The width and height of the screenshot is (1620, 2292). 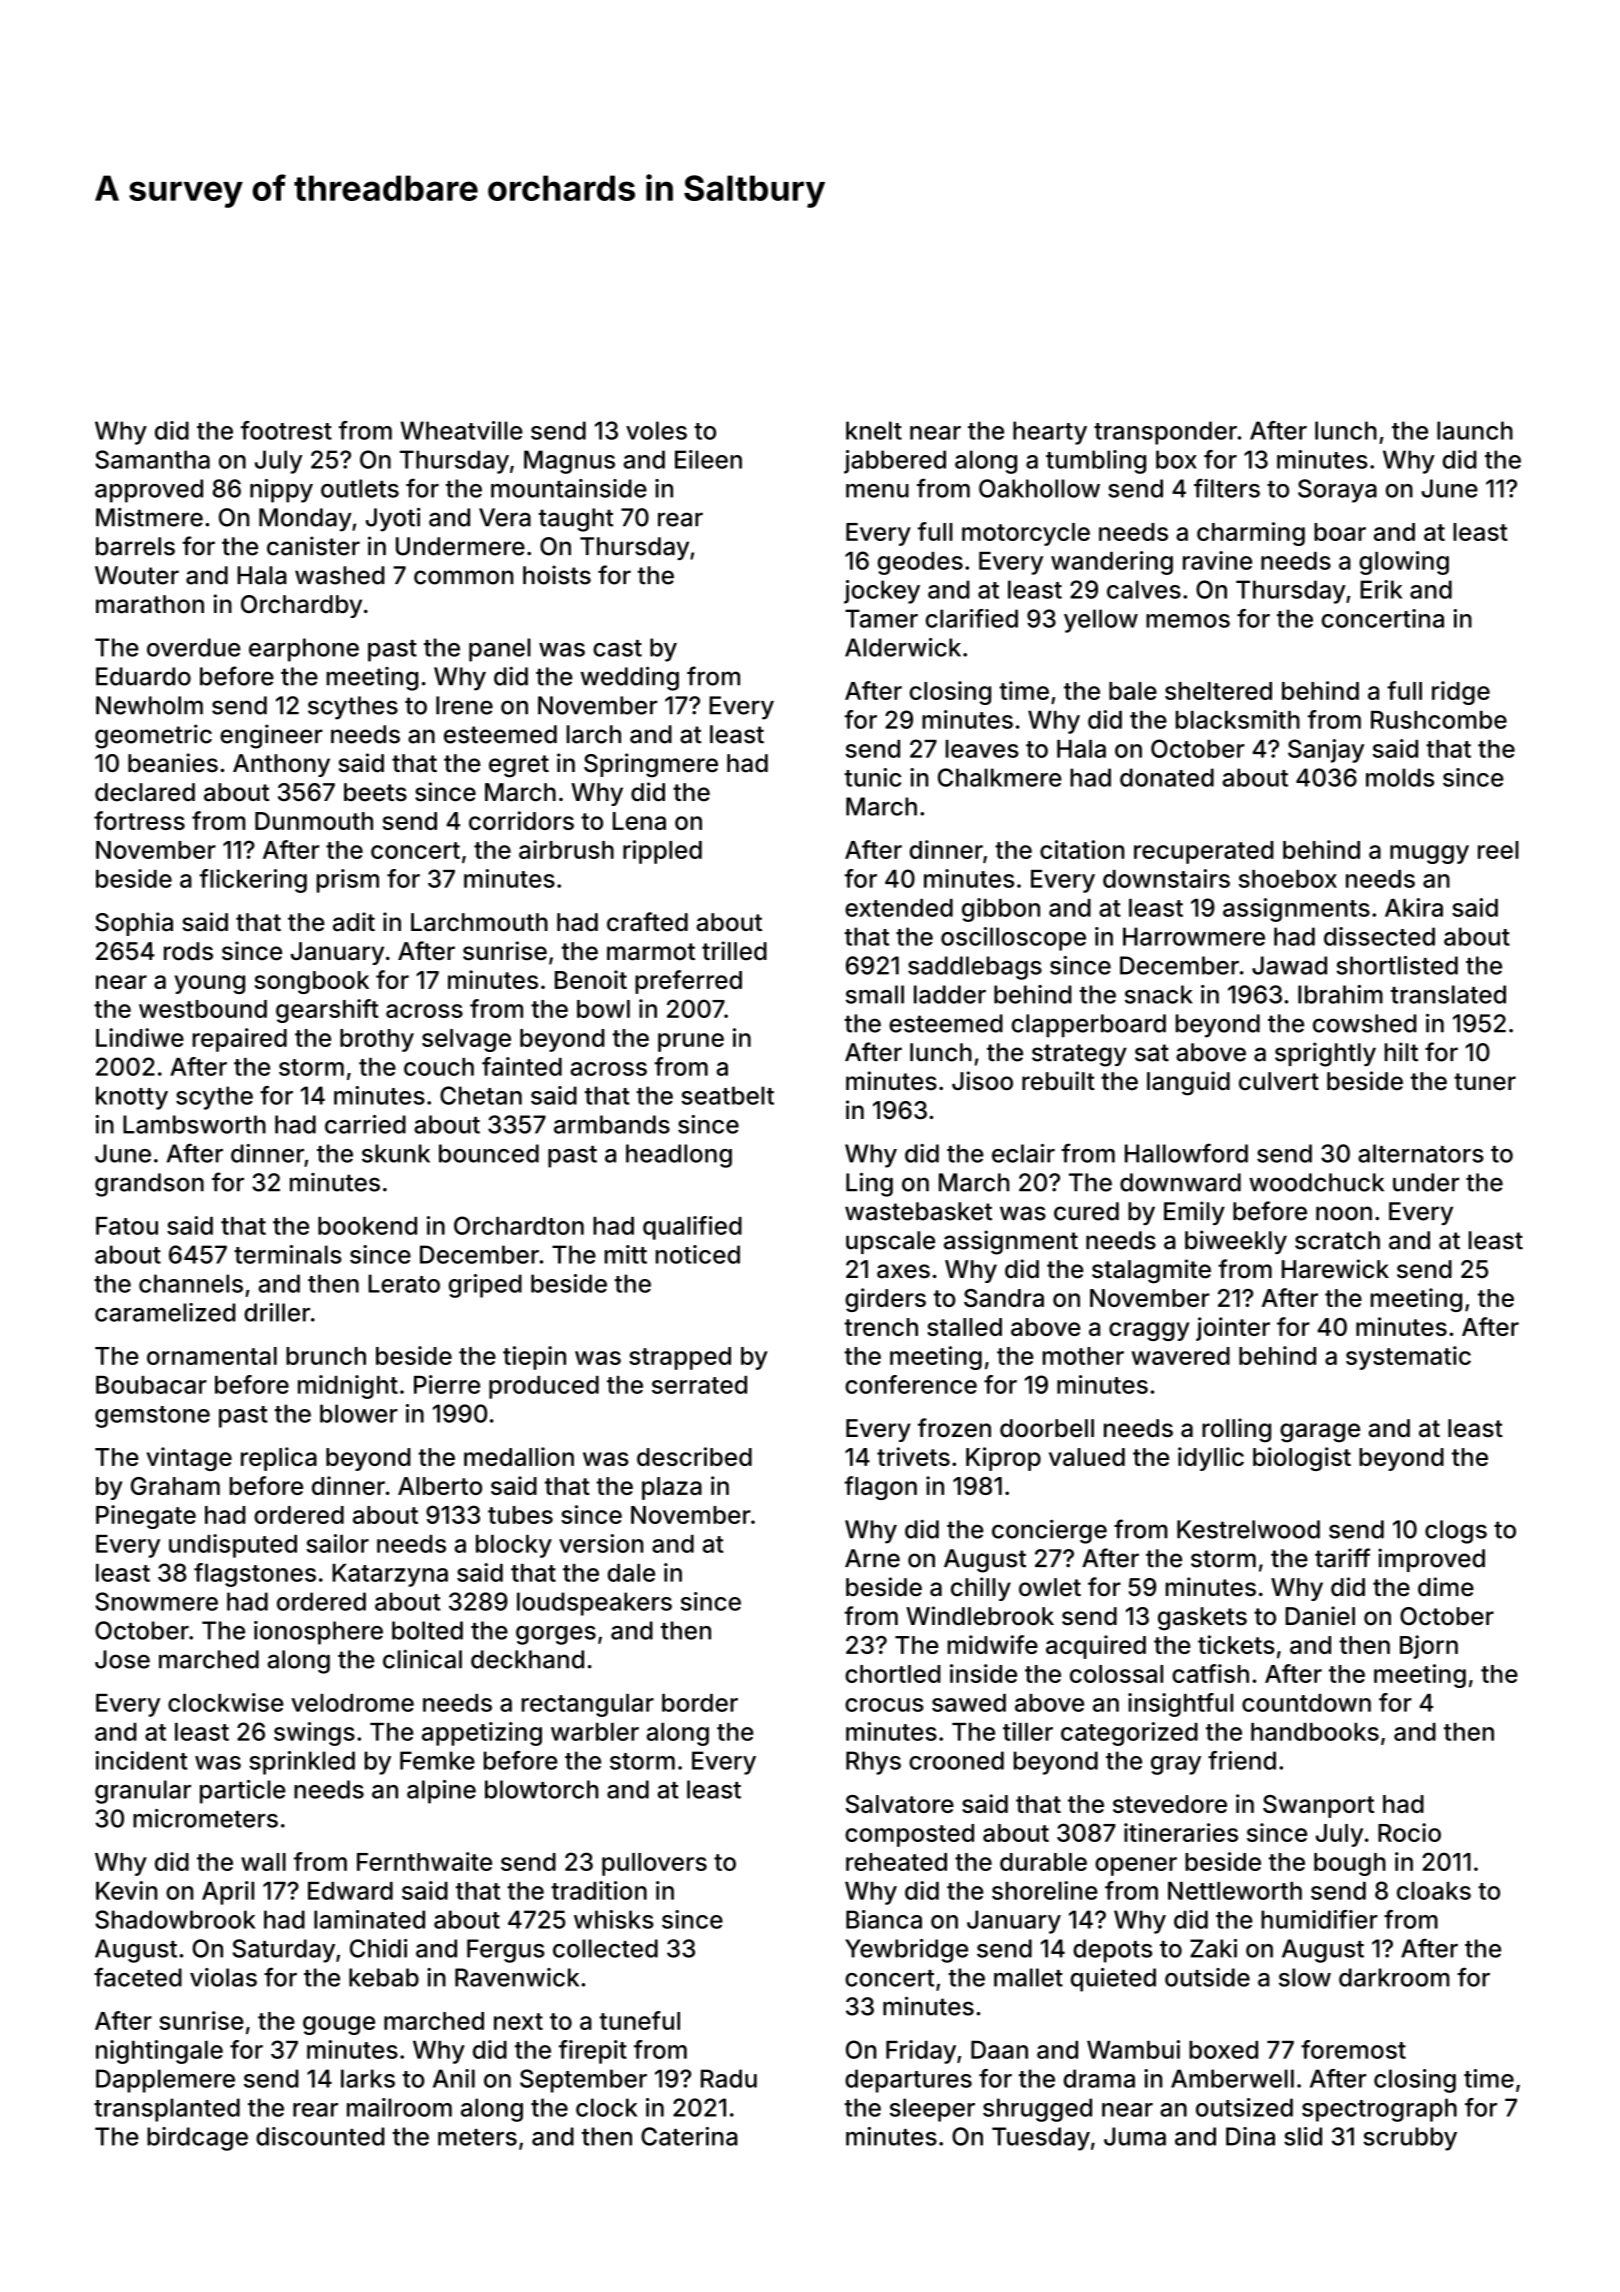 I want to click on midnight, so click(x=348, y=1387).
